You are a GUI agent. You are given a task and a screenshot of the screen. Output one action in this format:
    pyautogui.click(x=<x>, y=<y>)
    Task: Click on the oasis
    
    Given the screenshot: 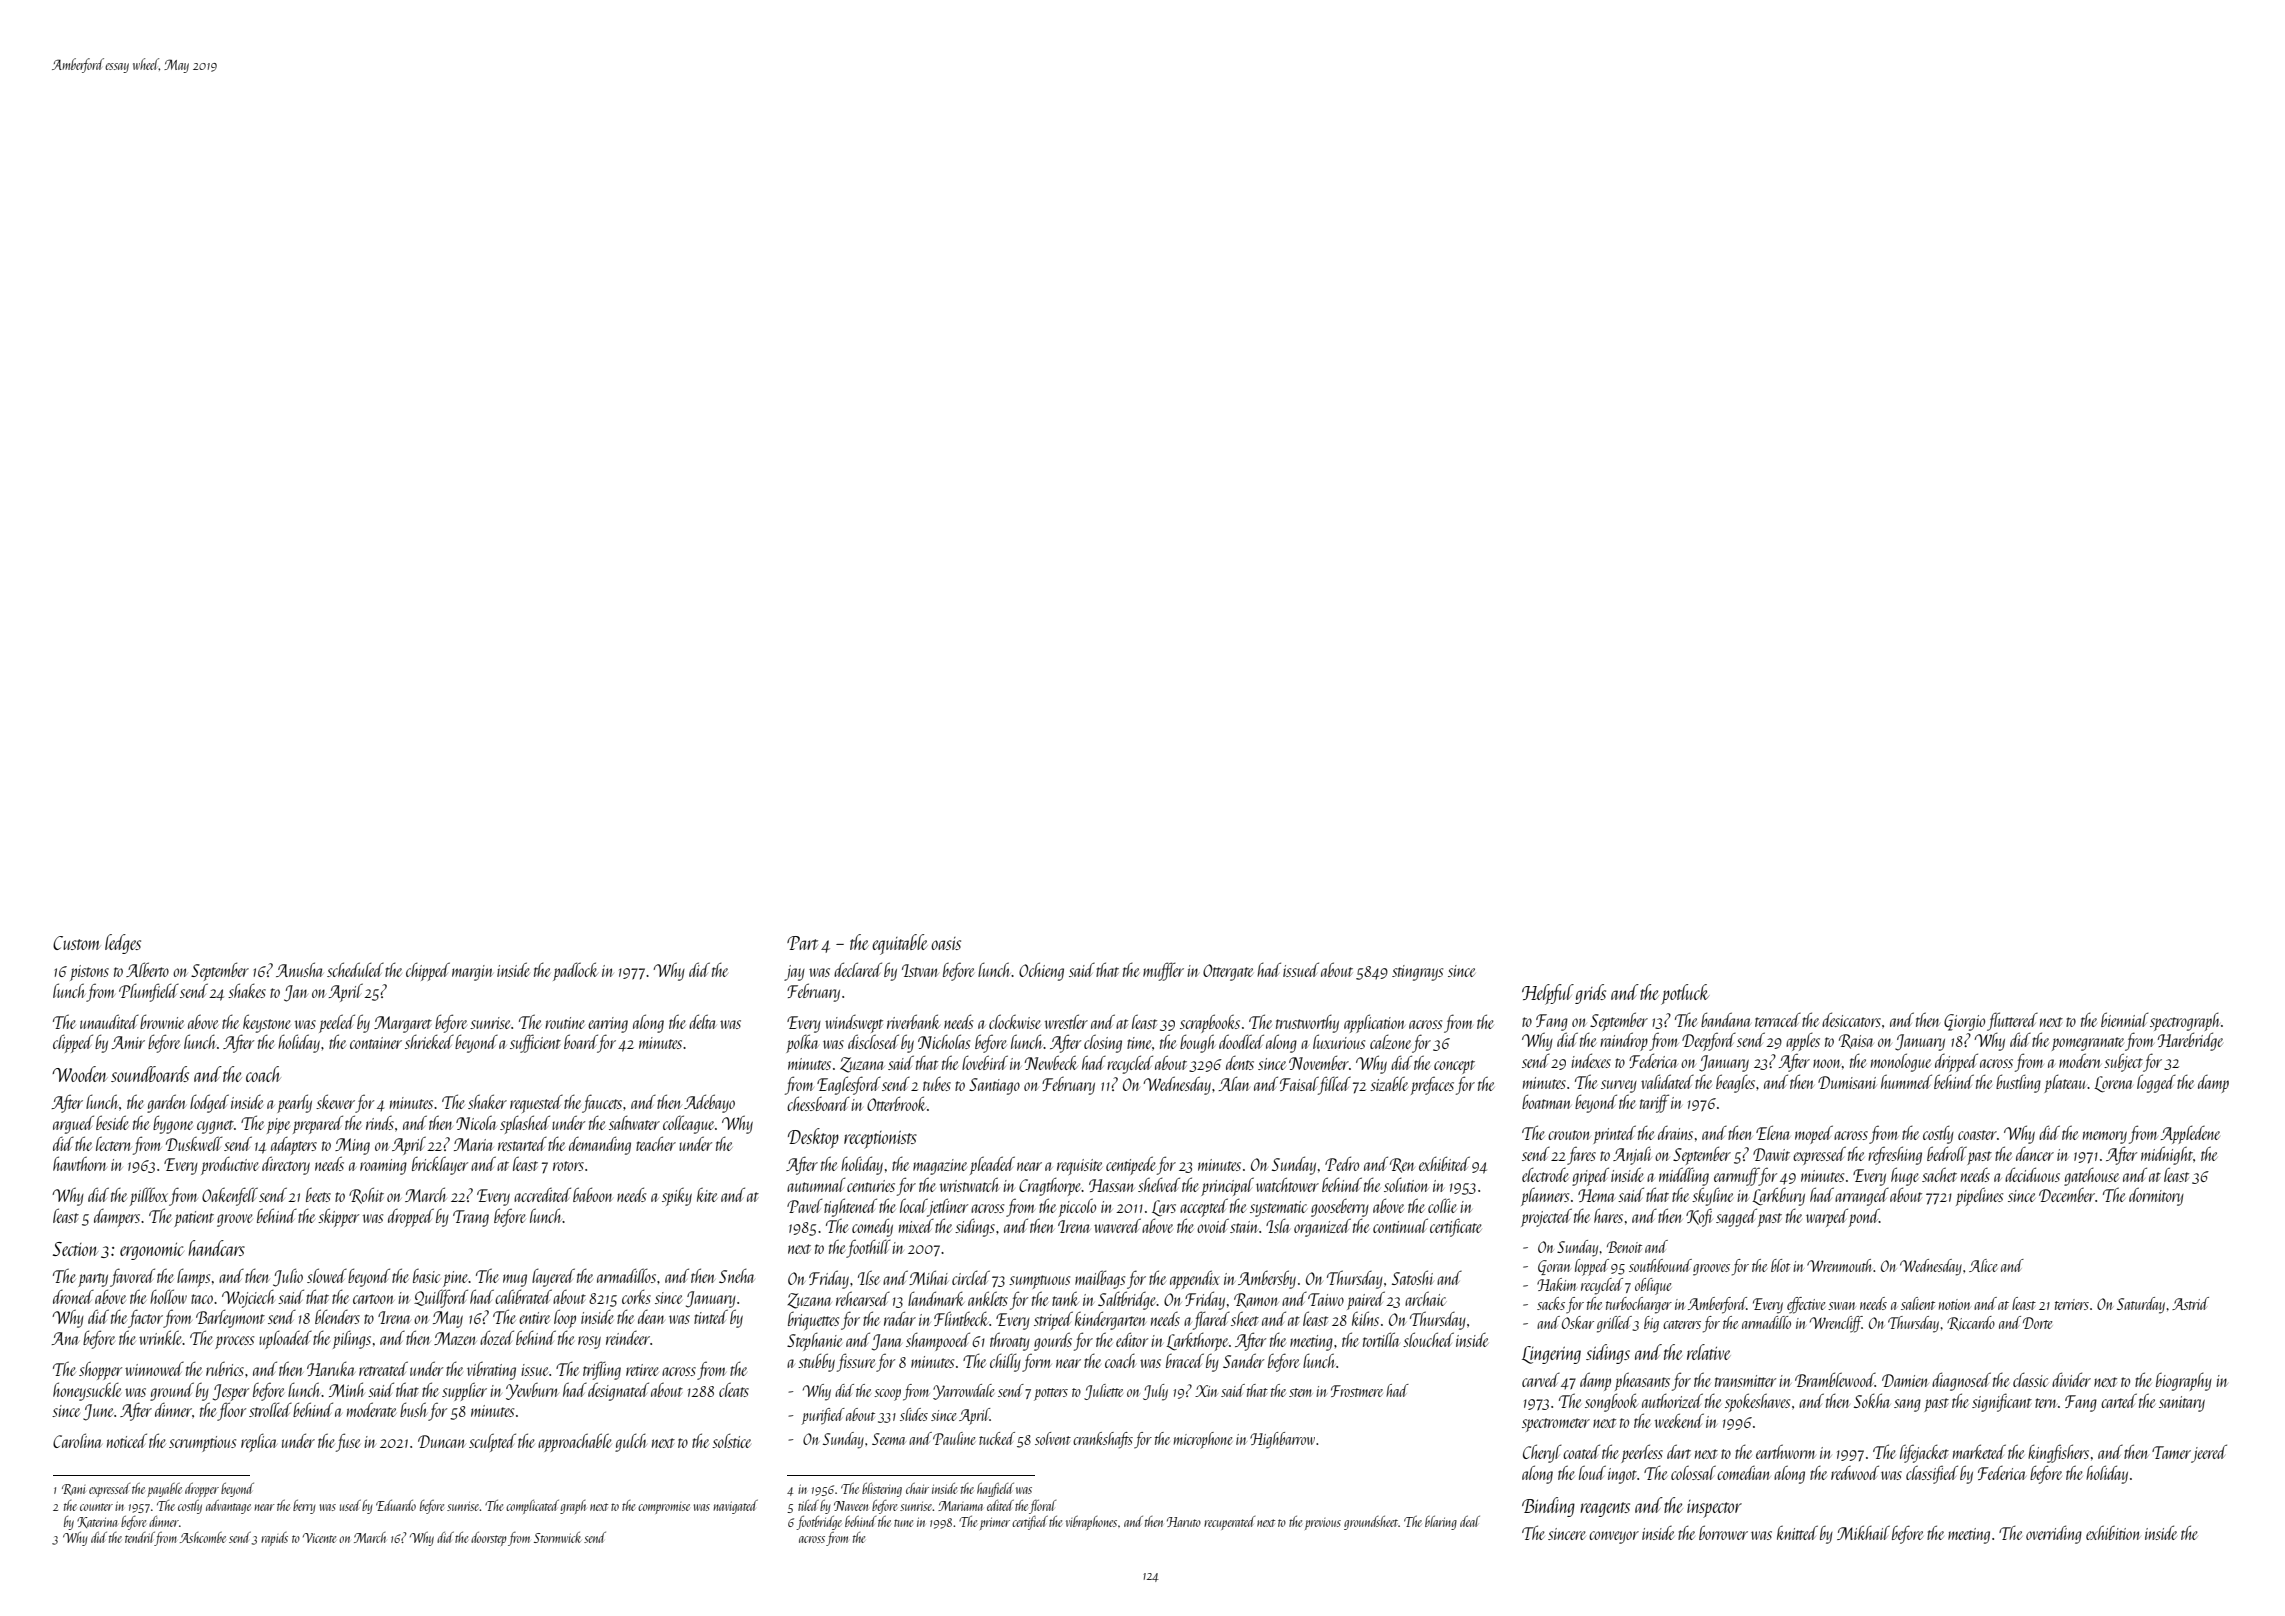 What is the action you would take?
    pyautogui.click(x=946, y=943)
